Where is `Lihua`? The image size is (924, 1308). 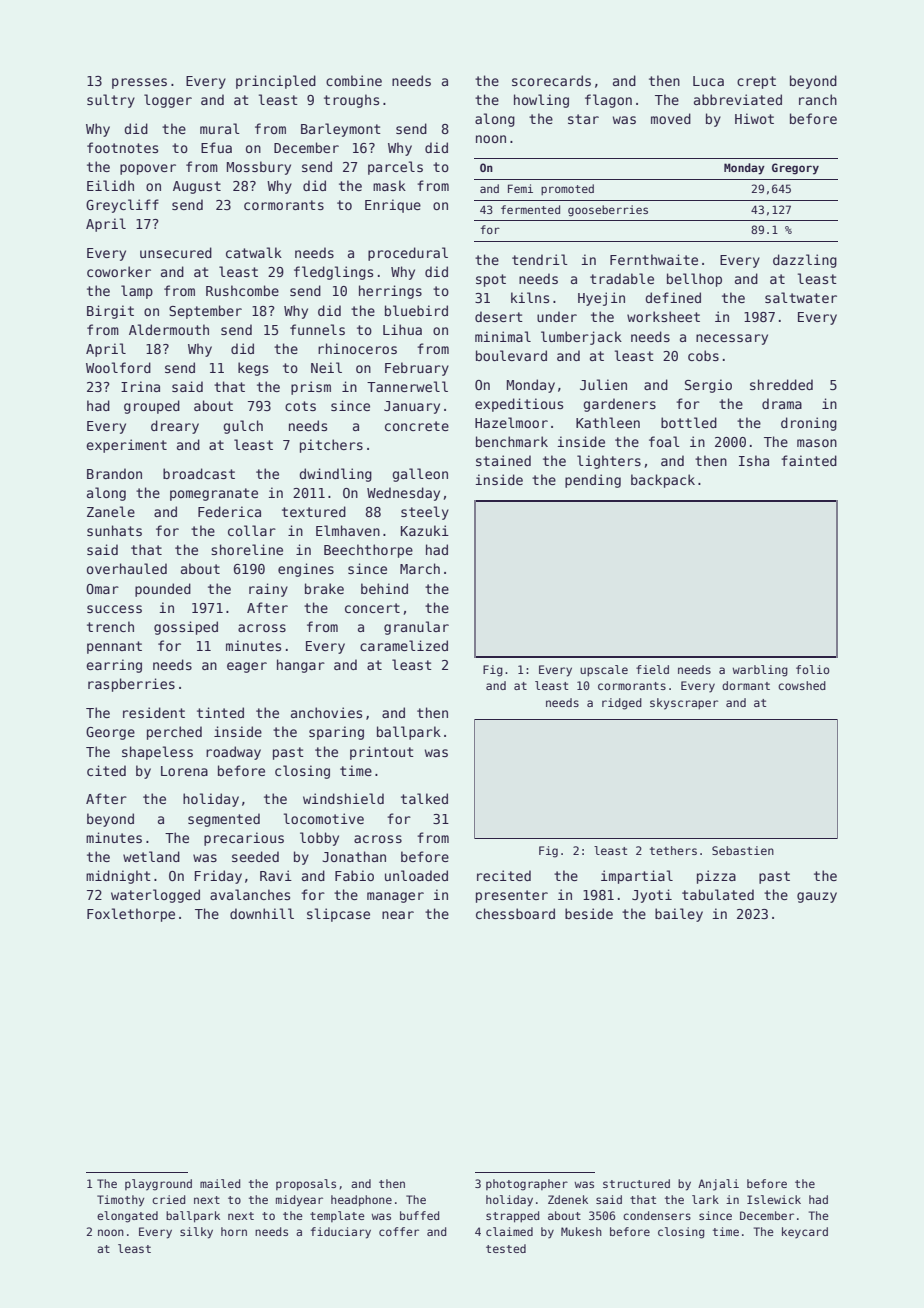 Lihua is located at coordinates (402, 329).
